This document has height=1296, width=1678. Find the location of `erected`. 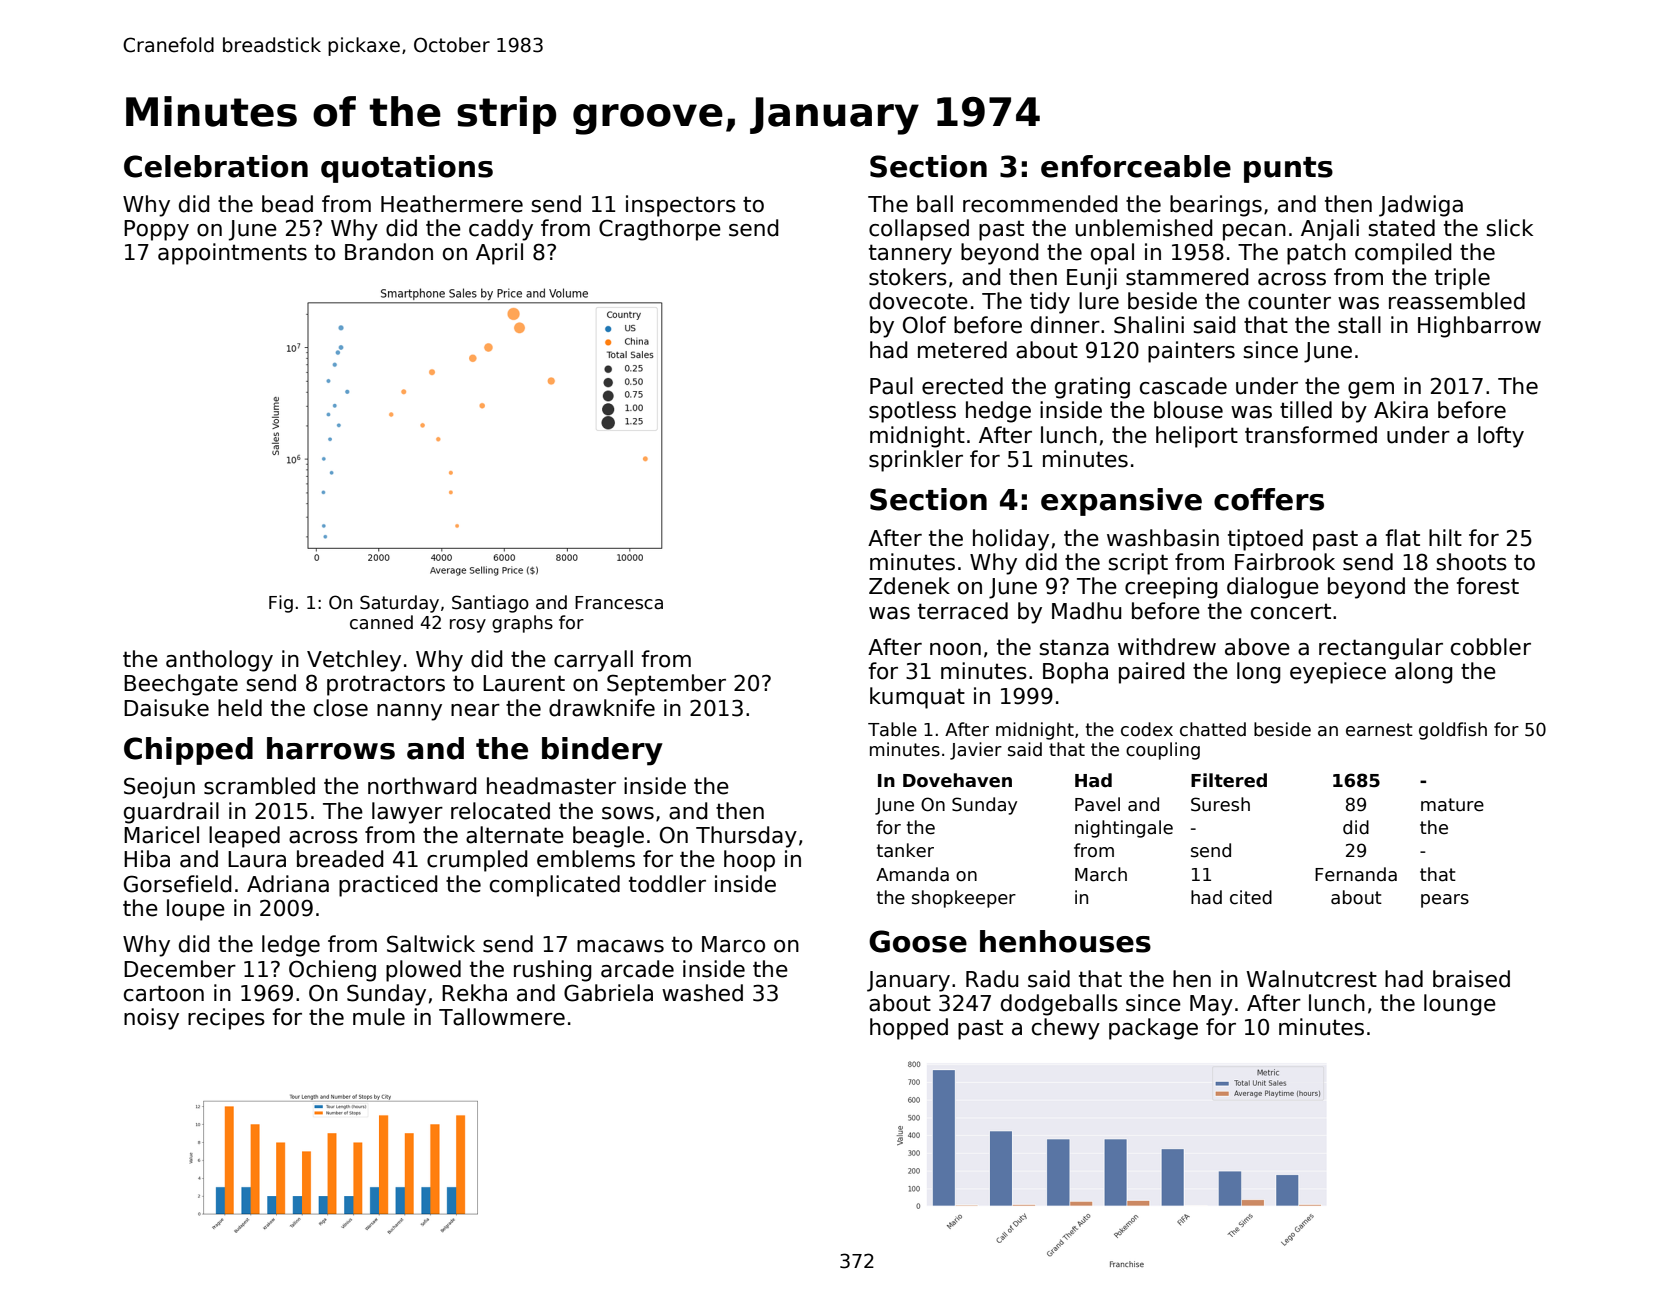

erected is located at coordinates (962, 386).
